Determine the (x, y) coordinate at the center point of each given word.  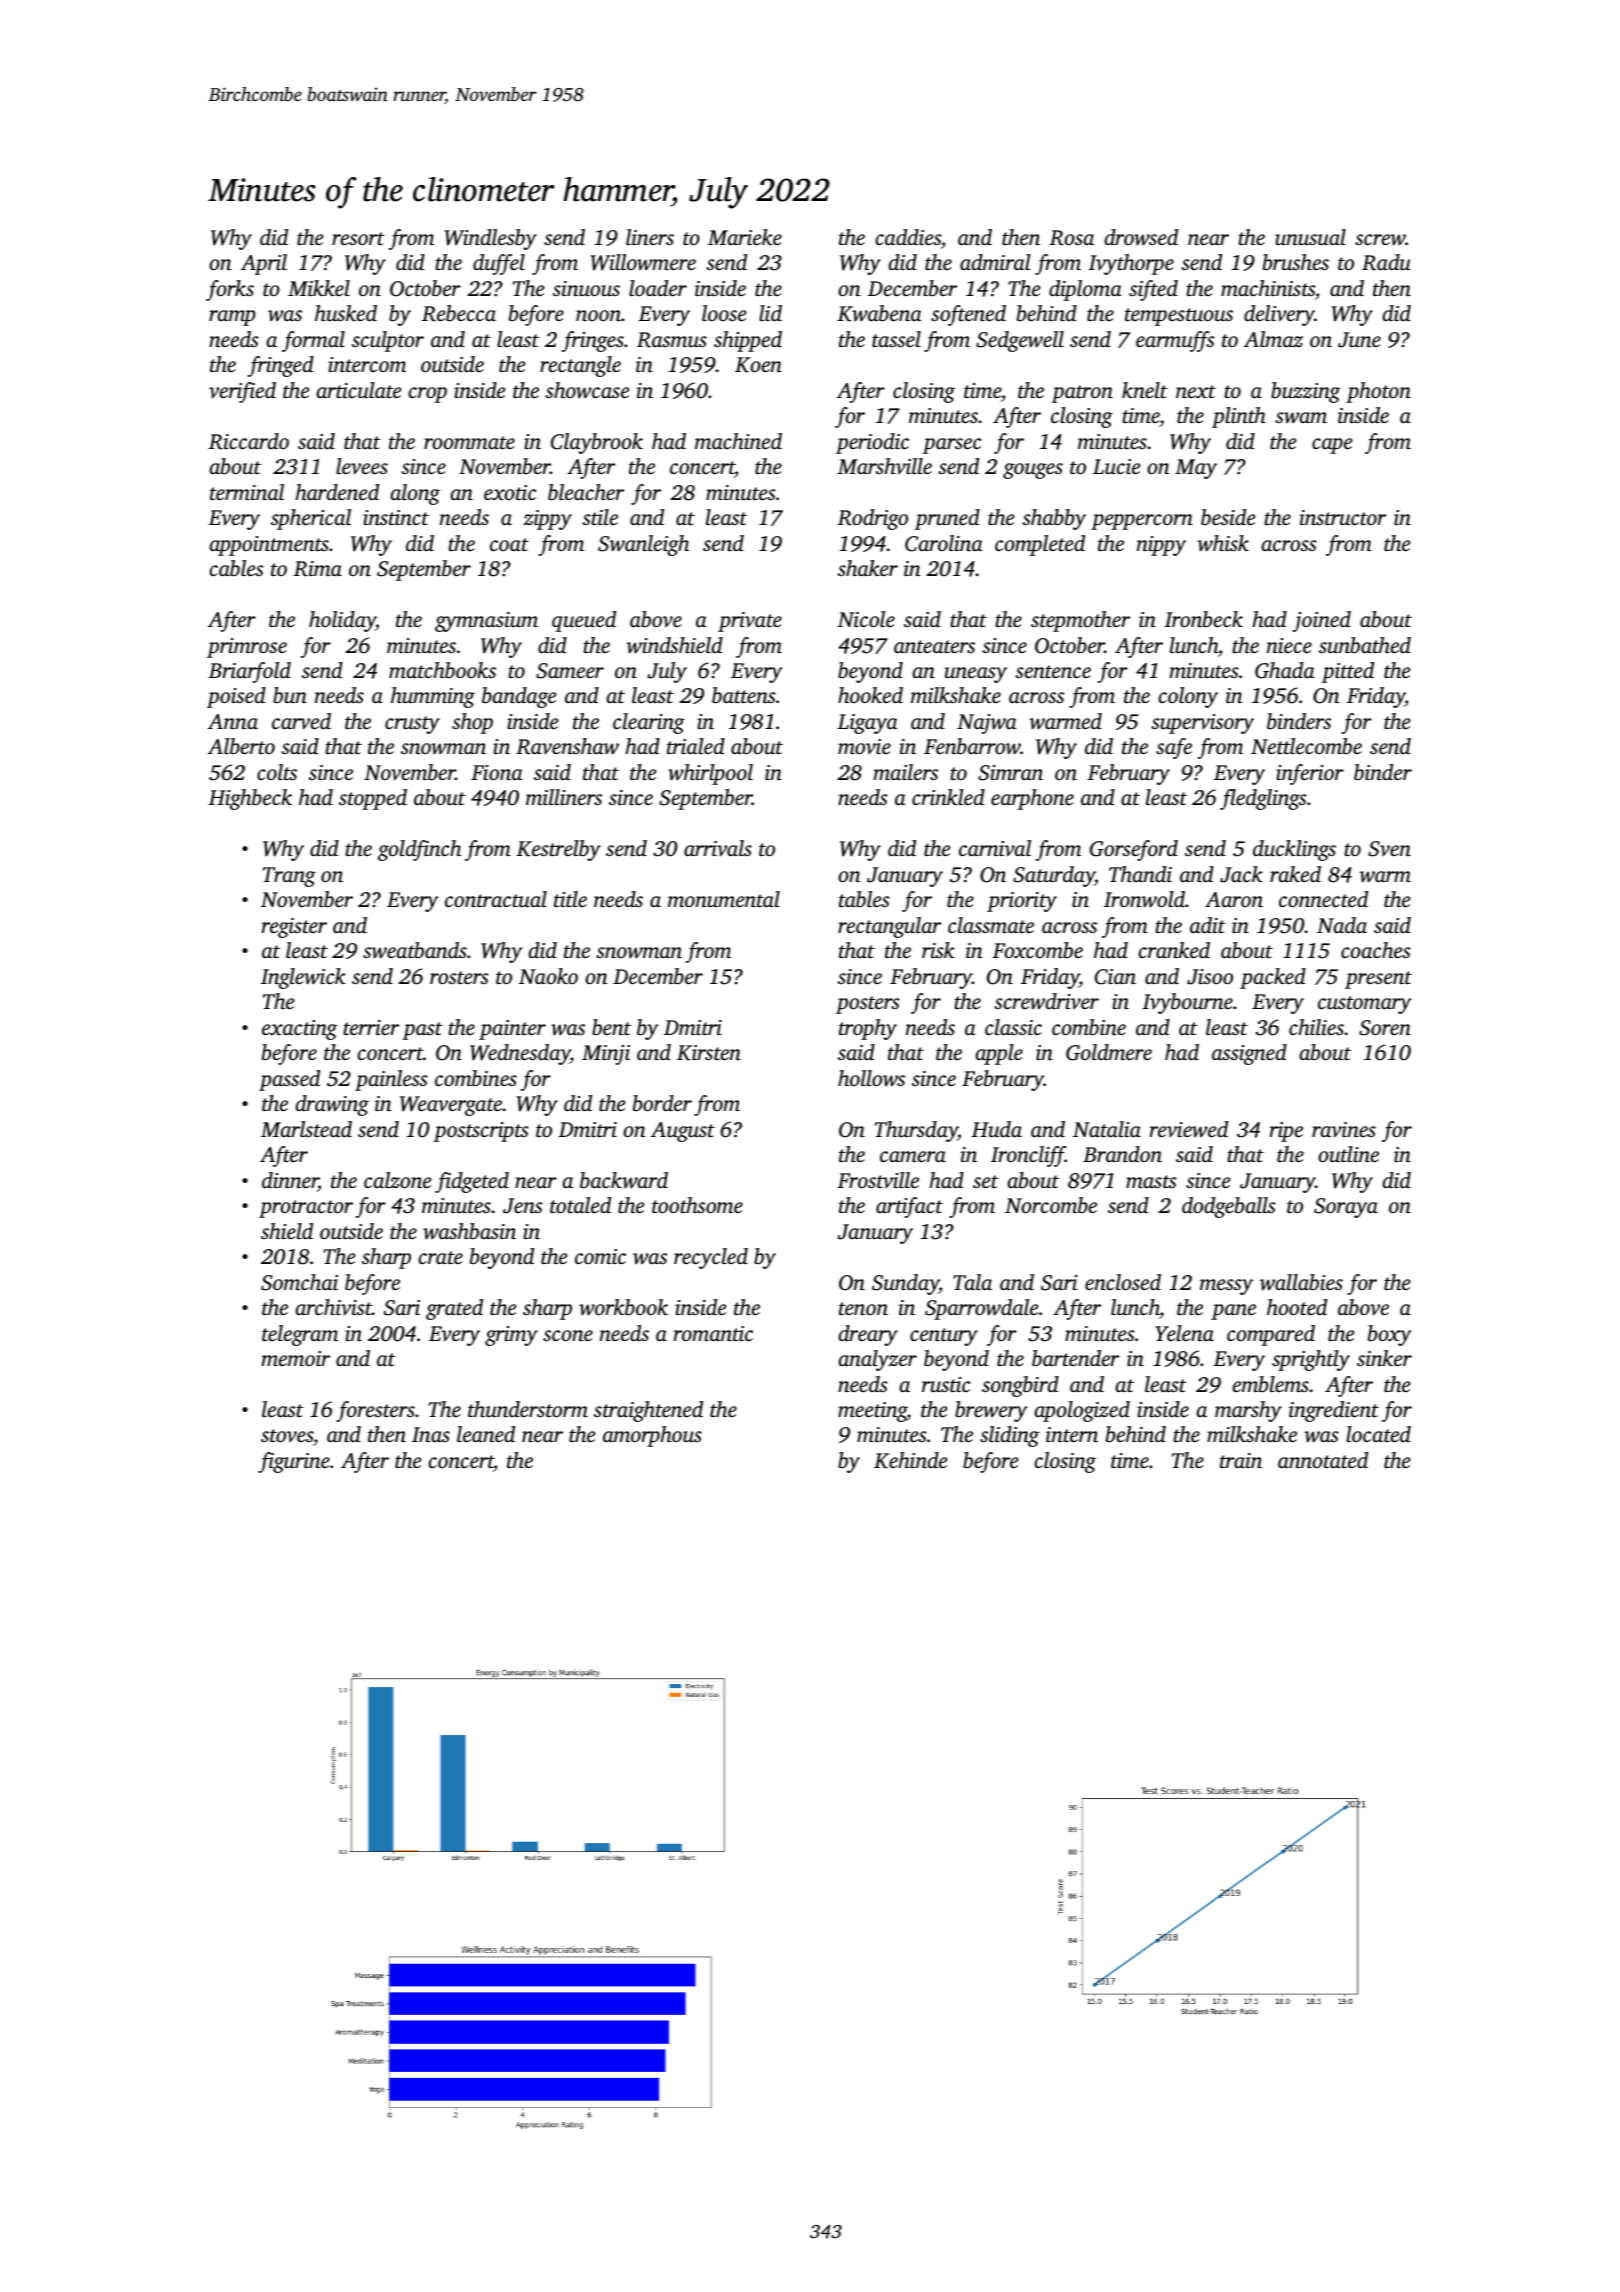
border (662, 1103)
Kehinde (911, 1460)
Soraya (1346, 1208)
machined (738, 441)
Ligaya (867, 724)
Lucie (1117, 466)
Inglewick (303, 978)
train (1241, 1460)
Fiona (497, 772)
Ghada (1285, 670)
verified (242, 392)
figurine (294, 1462)
